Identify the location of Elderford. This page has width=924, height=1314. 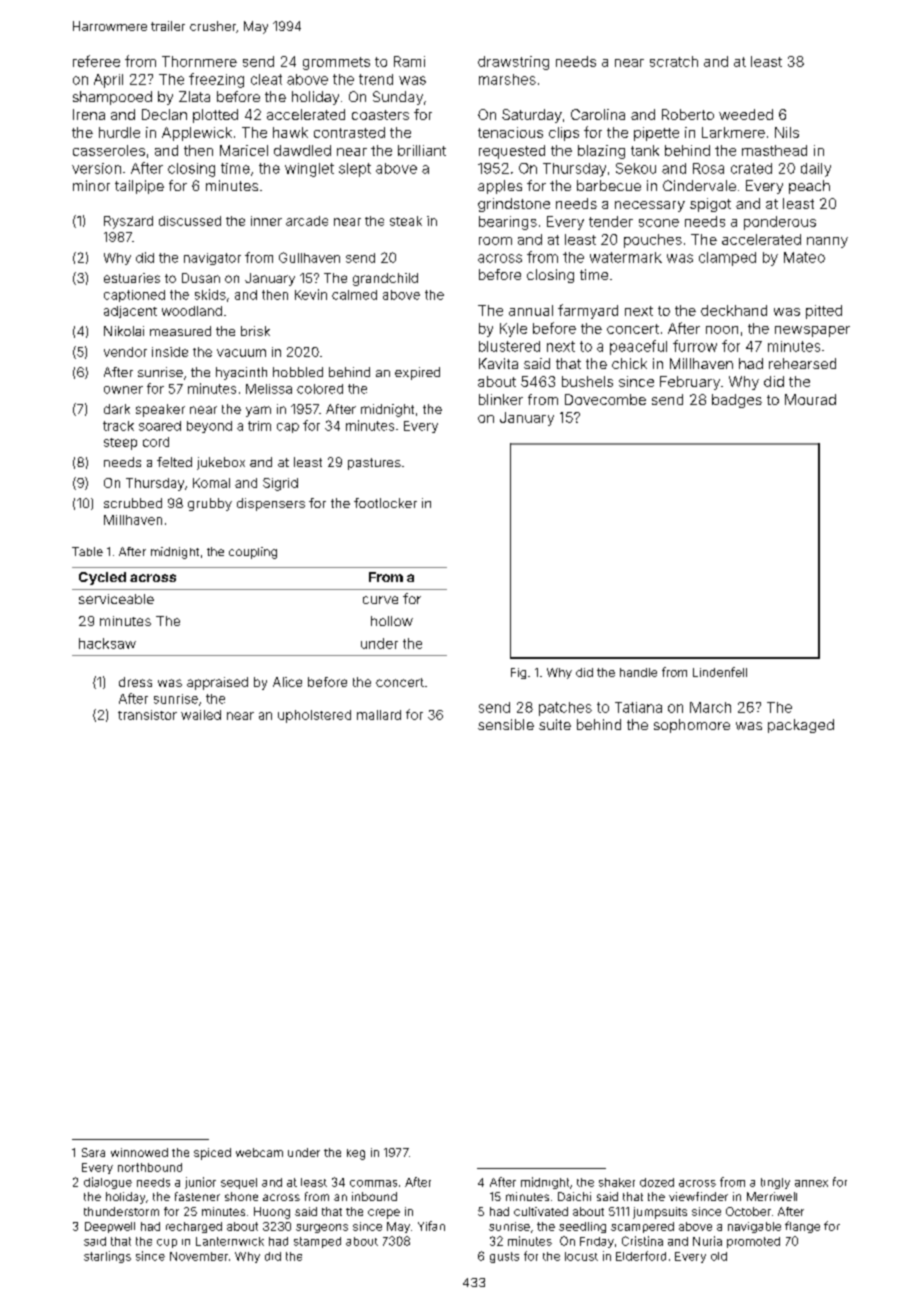
(641, 1256).
